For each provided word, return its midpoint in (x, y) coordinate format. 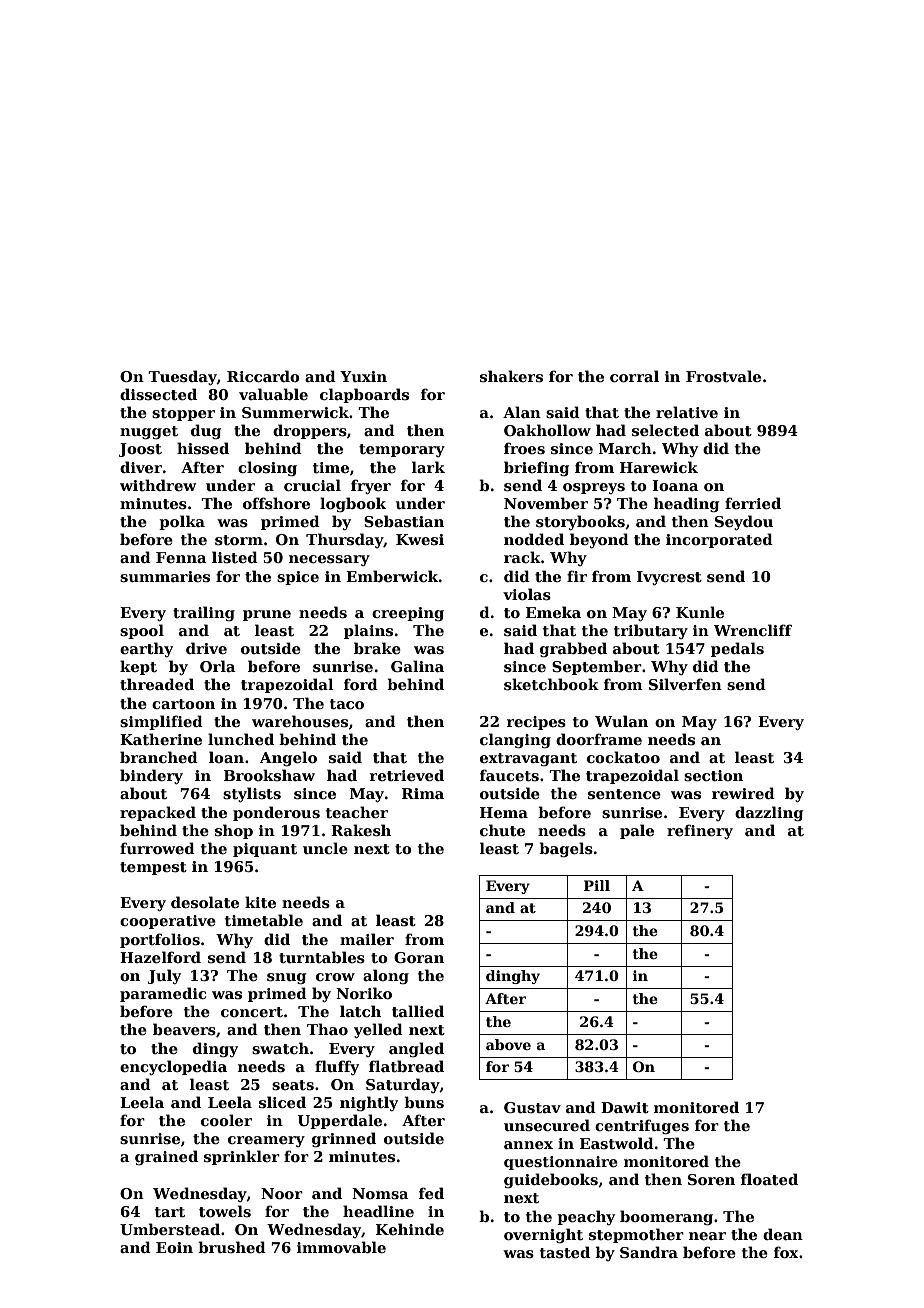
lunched (241, 739)
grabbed (573, 649)
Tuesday (182, 377)
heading (686, 504)
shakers (511, 376)
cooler (226, 1120)
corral (634, 376)
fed (431, 1193)
